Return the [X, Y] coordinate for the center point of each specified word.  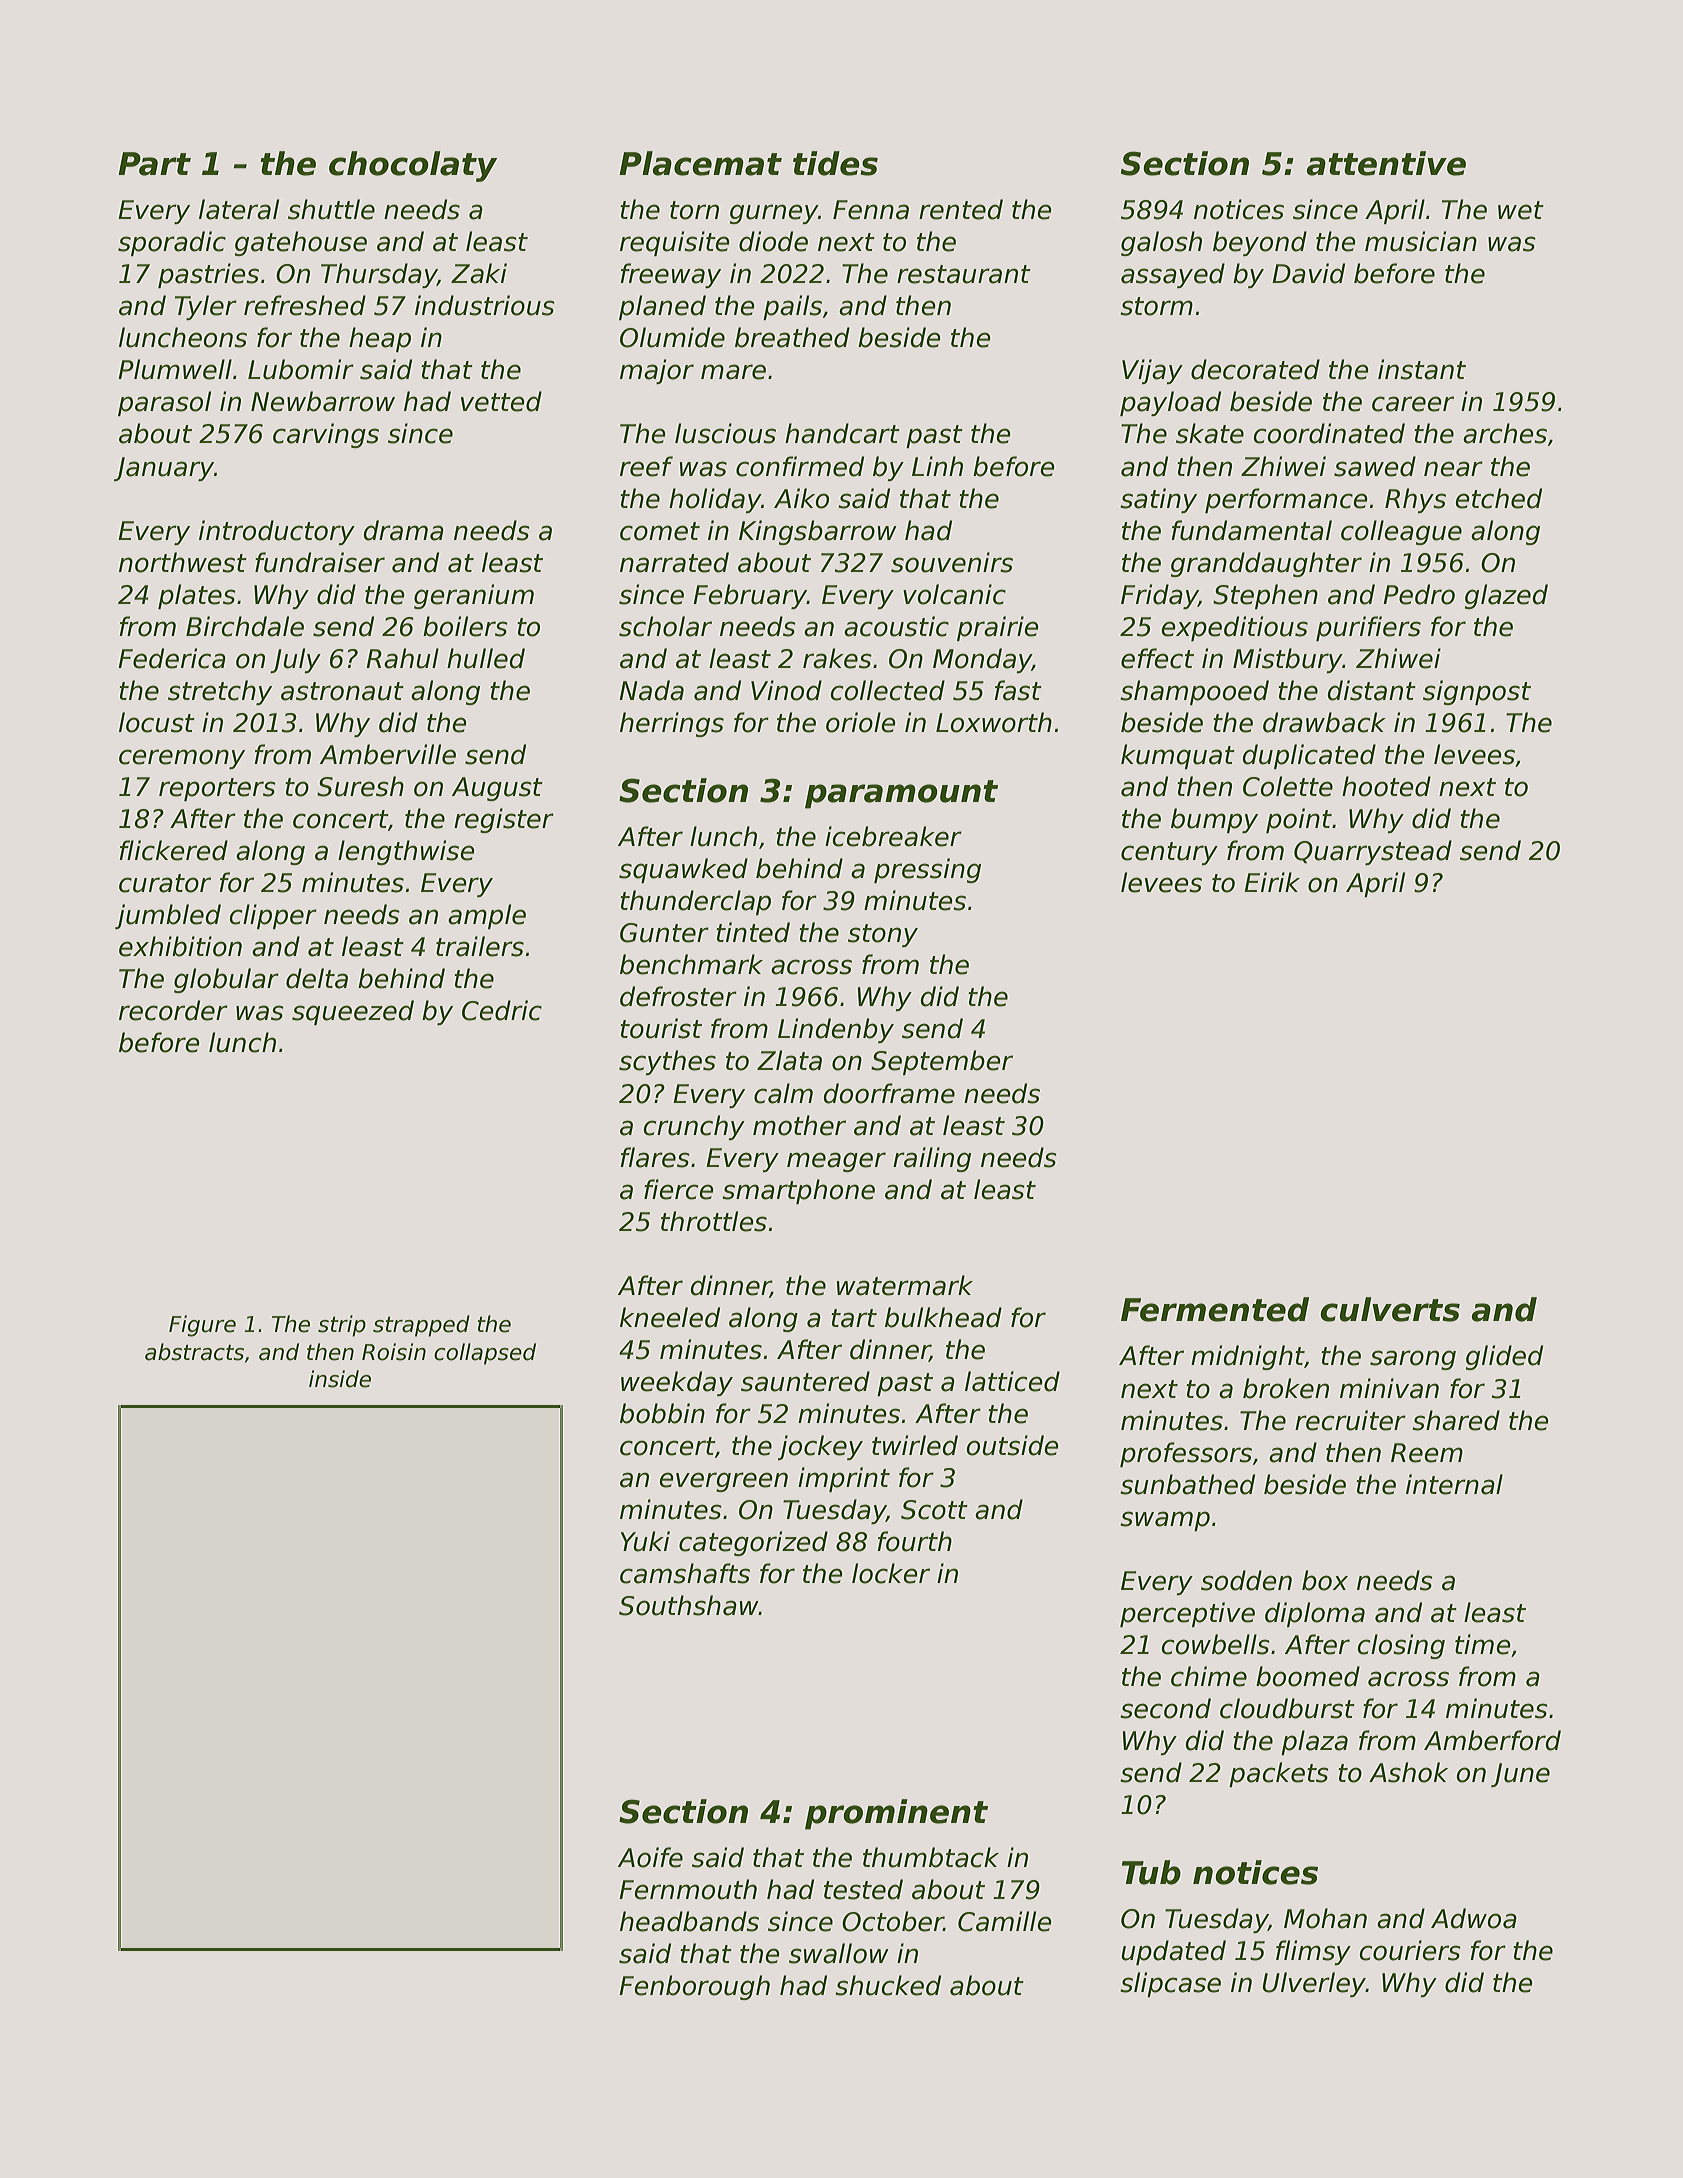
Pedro [1419, 594]
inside [340, 1379]
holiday [715, 500]
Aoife [650, 1857]
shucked [888, 1985]
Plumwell [175, 369]
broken [1286, 1388]
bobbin [662, 1413]
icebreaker [893, 836]
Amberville [388, 754]
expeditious [1235, 628]
